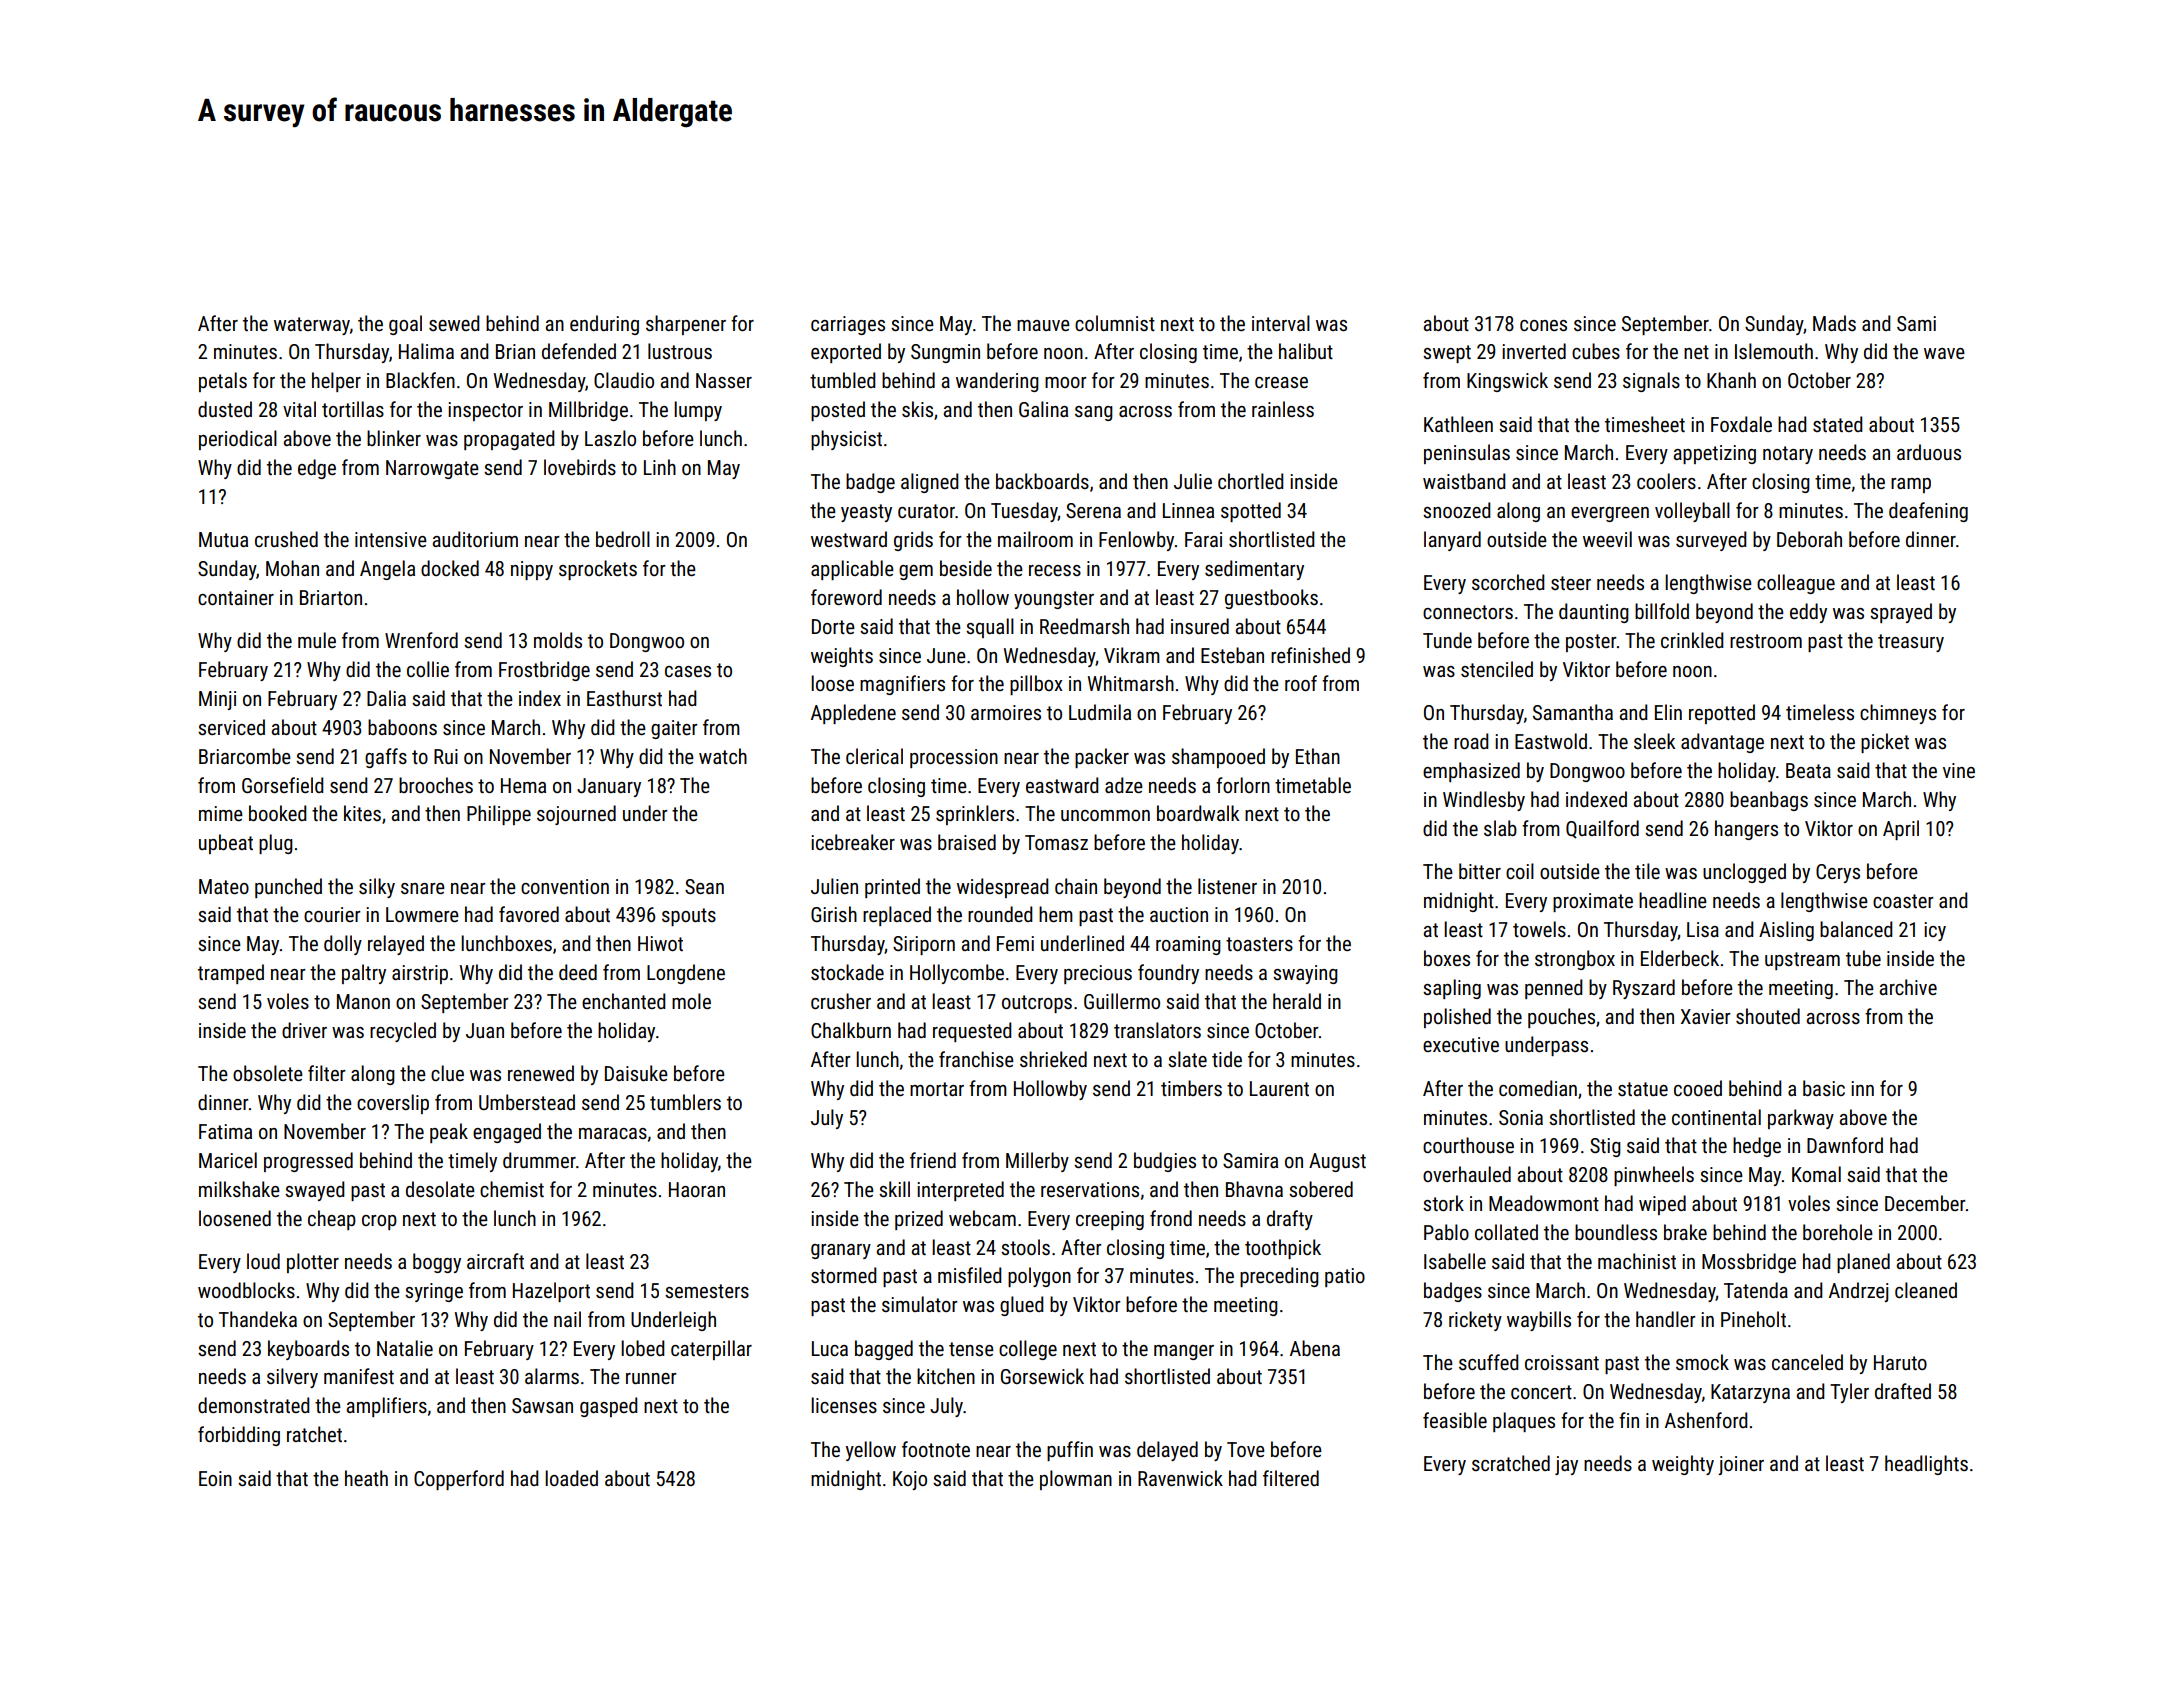 This image has width=2178, height=1683. Describe the element at coordinates (1591, 643) in the image. I see `poster` at that location.
